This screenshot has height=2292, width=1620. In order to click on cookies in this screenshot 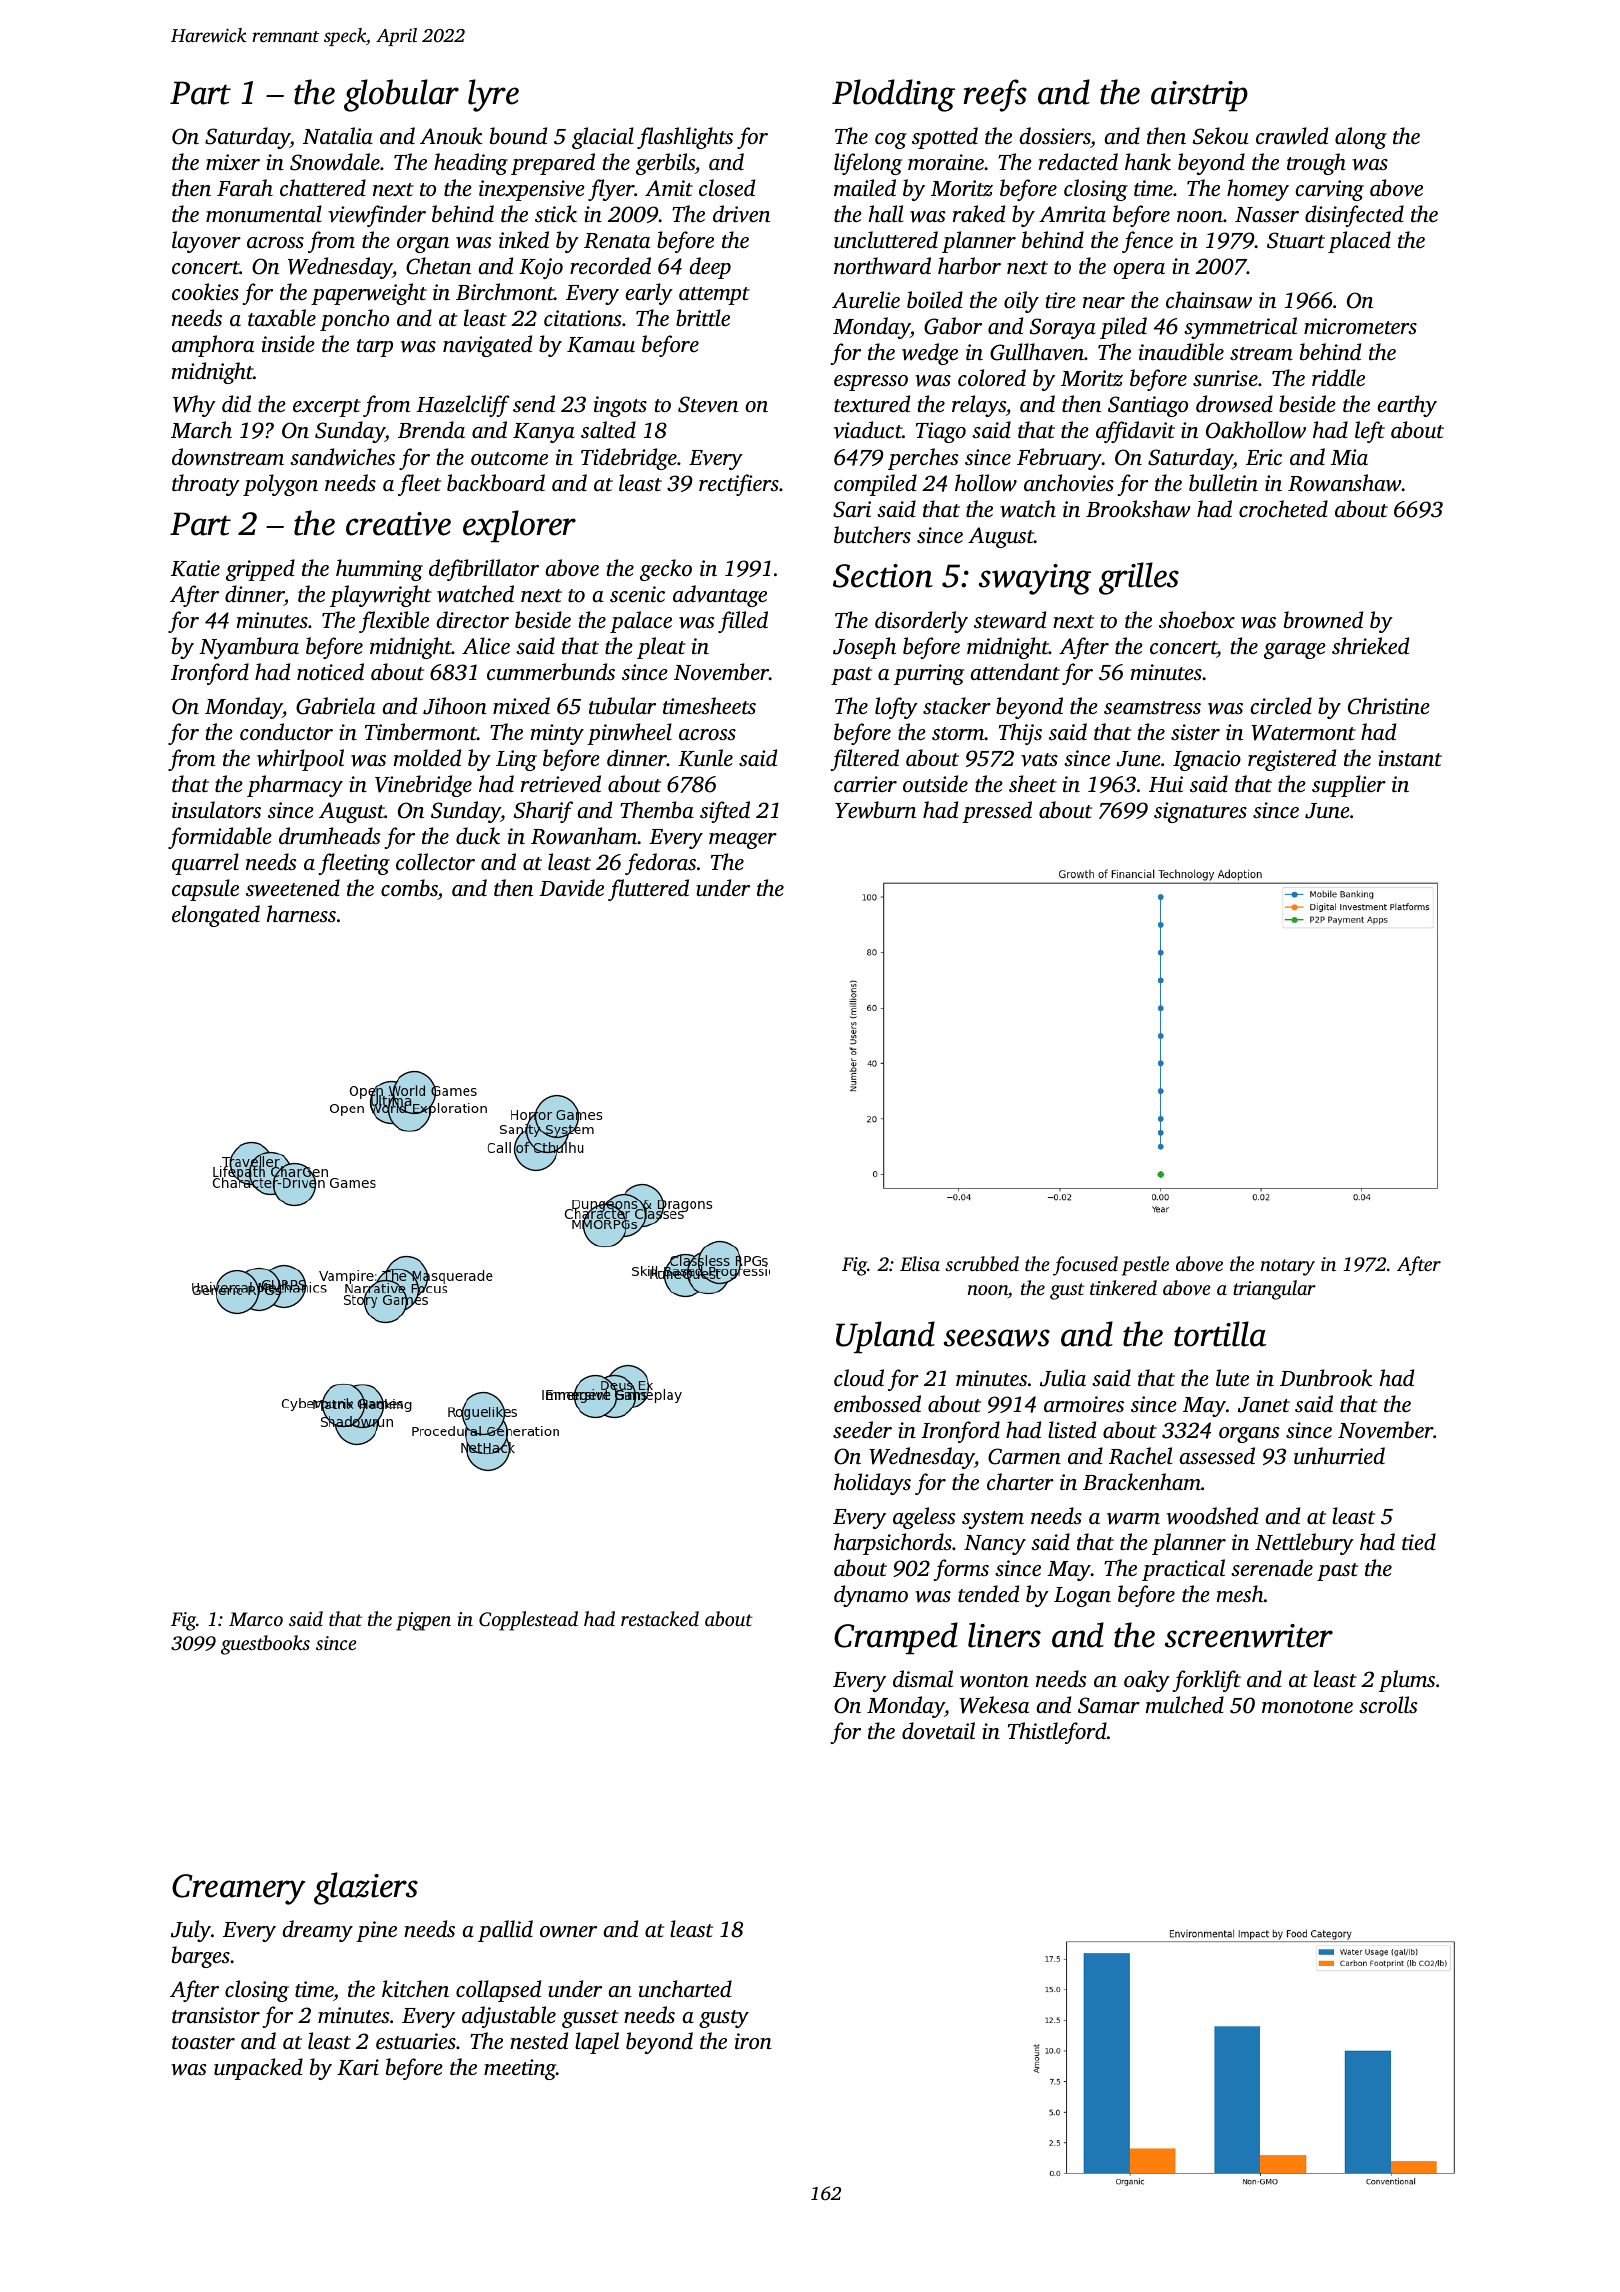, I will do `click(205, 291)`.
